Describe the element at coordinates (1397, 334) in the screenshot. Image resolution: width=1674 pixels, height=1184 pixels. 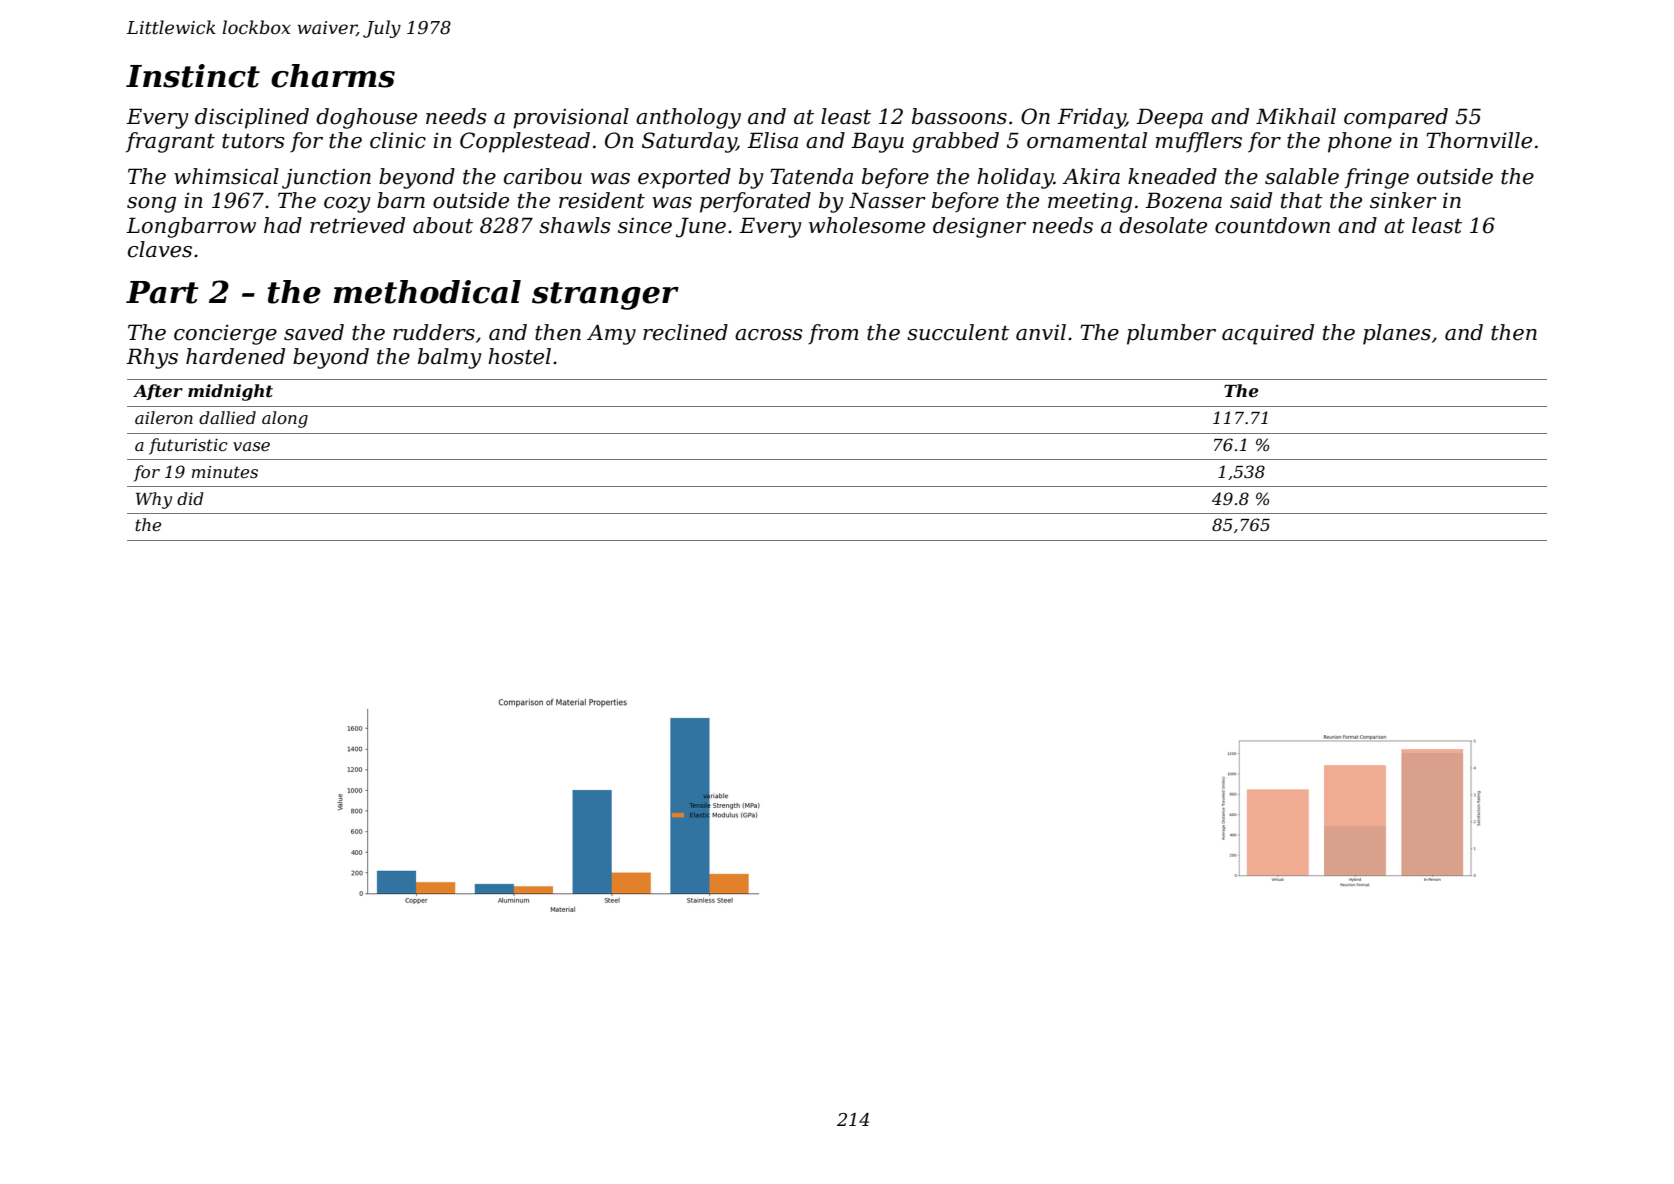
I see `planes` at that location.
